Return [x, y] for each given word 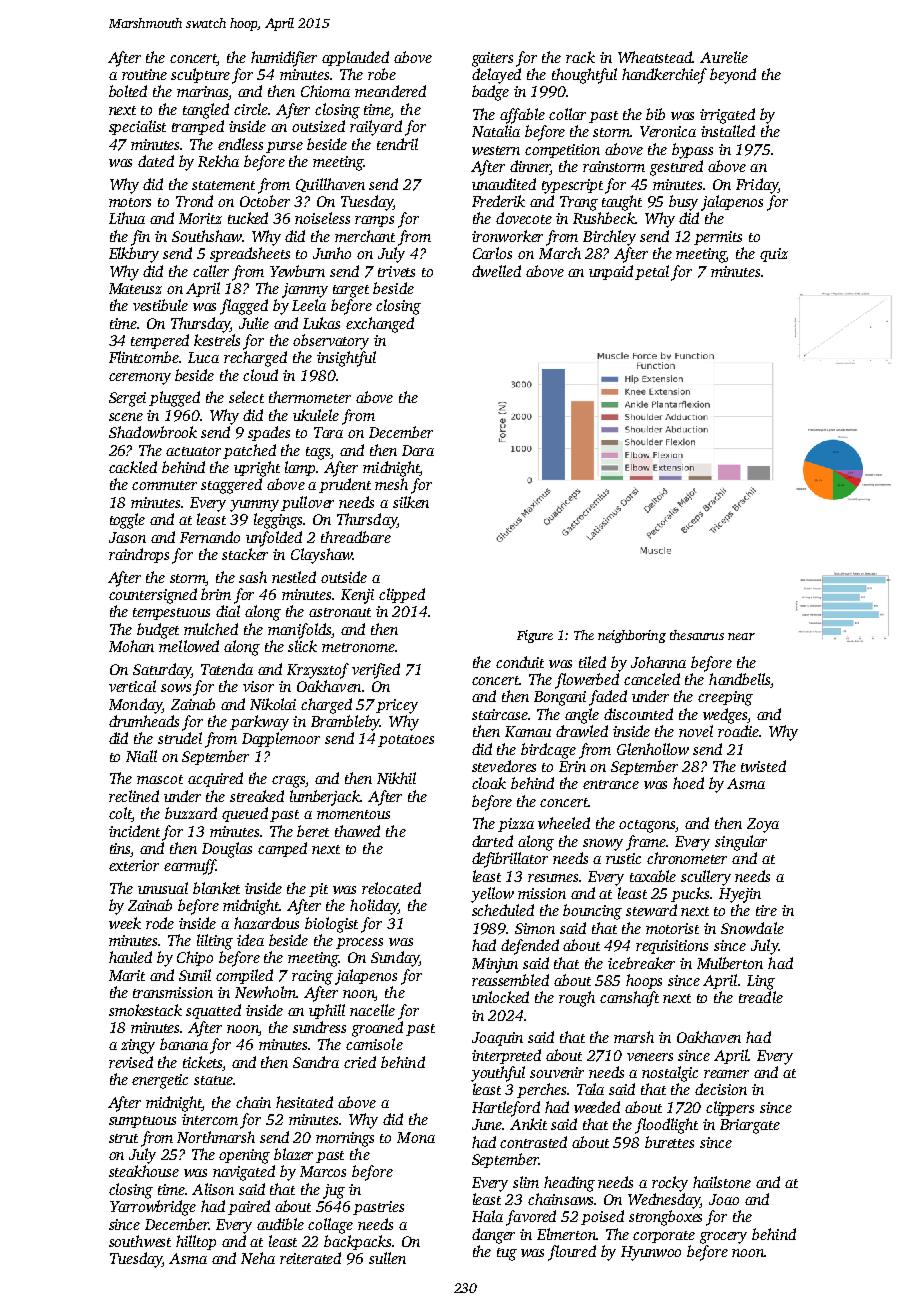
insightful [346, 359]
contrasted [533, 1142]
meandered [390, 91]
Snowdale [752, 928]
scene [126, 417]
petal [652, 272]
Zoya [763, 825]
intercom [210, 1119]
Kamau [528, 731]
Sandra [316, 1062]
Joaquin [497, 1039]
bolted [128, 91]
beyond [733, 76]
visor [258, 686]
